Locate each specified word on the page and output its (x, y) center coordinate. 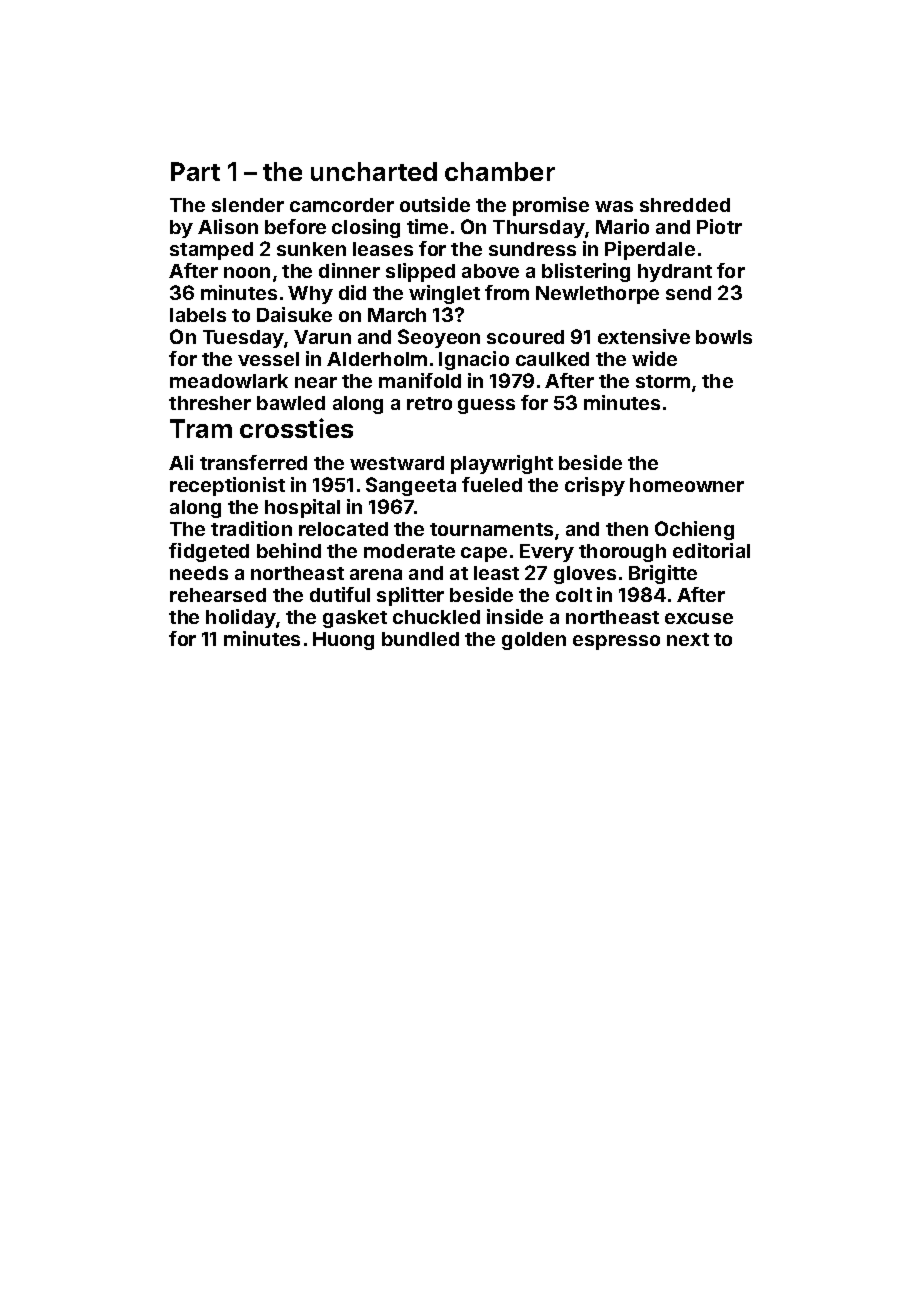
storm (663, 381)
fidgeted (209, 552)
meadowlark (229, 381)
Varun (322, 337)
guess (486, 406)
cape (484, 554)
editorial (711, 550)
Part (195, 171)
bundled (420, 639)
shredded (685, 205)
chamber (500, 171)
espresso (616, 642)
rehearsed (218, 595)
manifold (420, 380)
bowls (724, 337)
